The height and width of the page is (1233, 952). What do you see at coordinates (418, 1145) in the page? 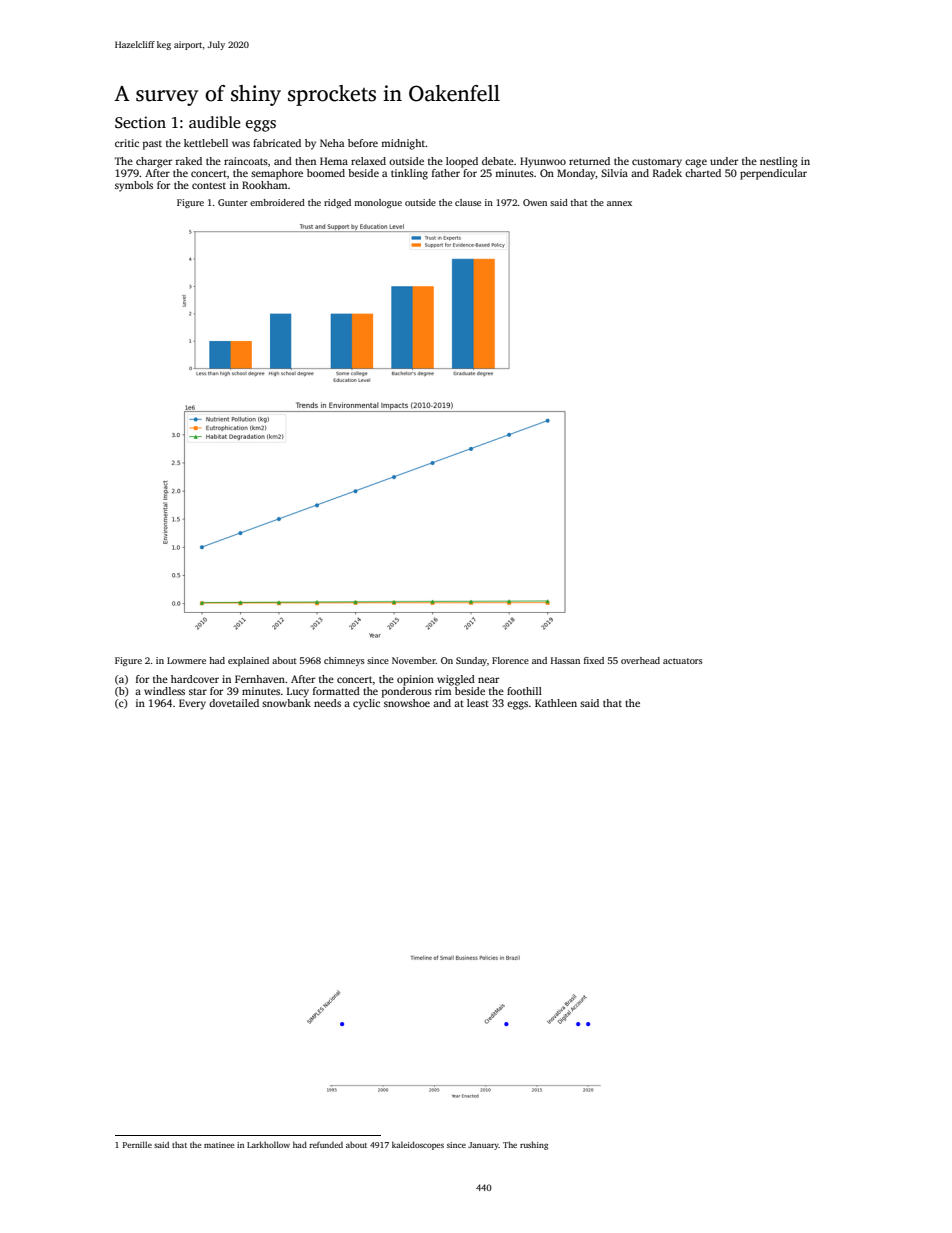
I see `kaleidoscopes` at bounding box center [418, 1145].
